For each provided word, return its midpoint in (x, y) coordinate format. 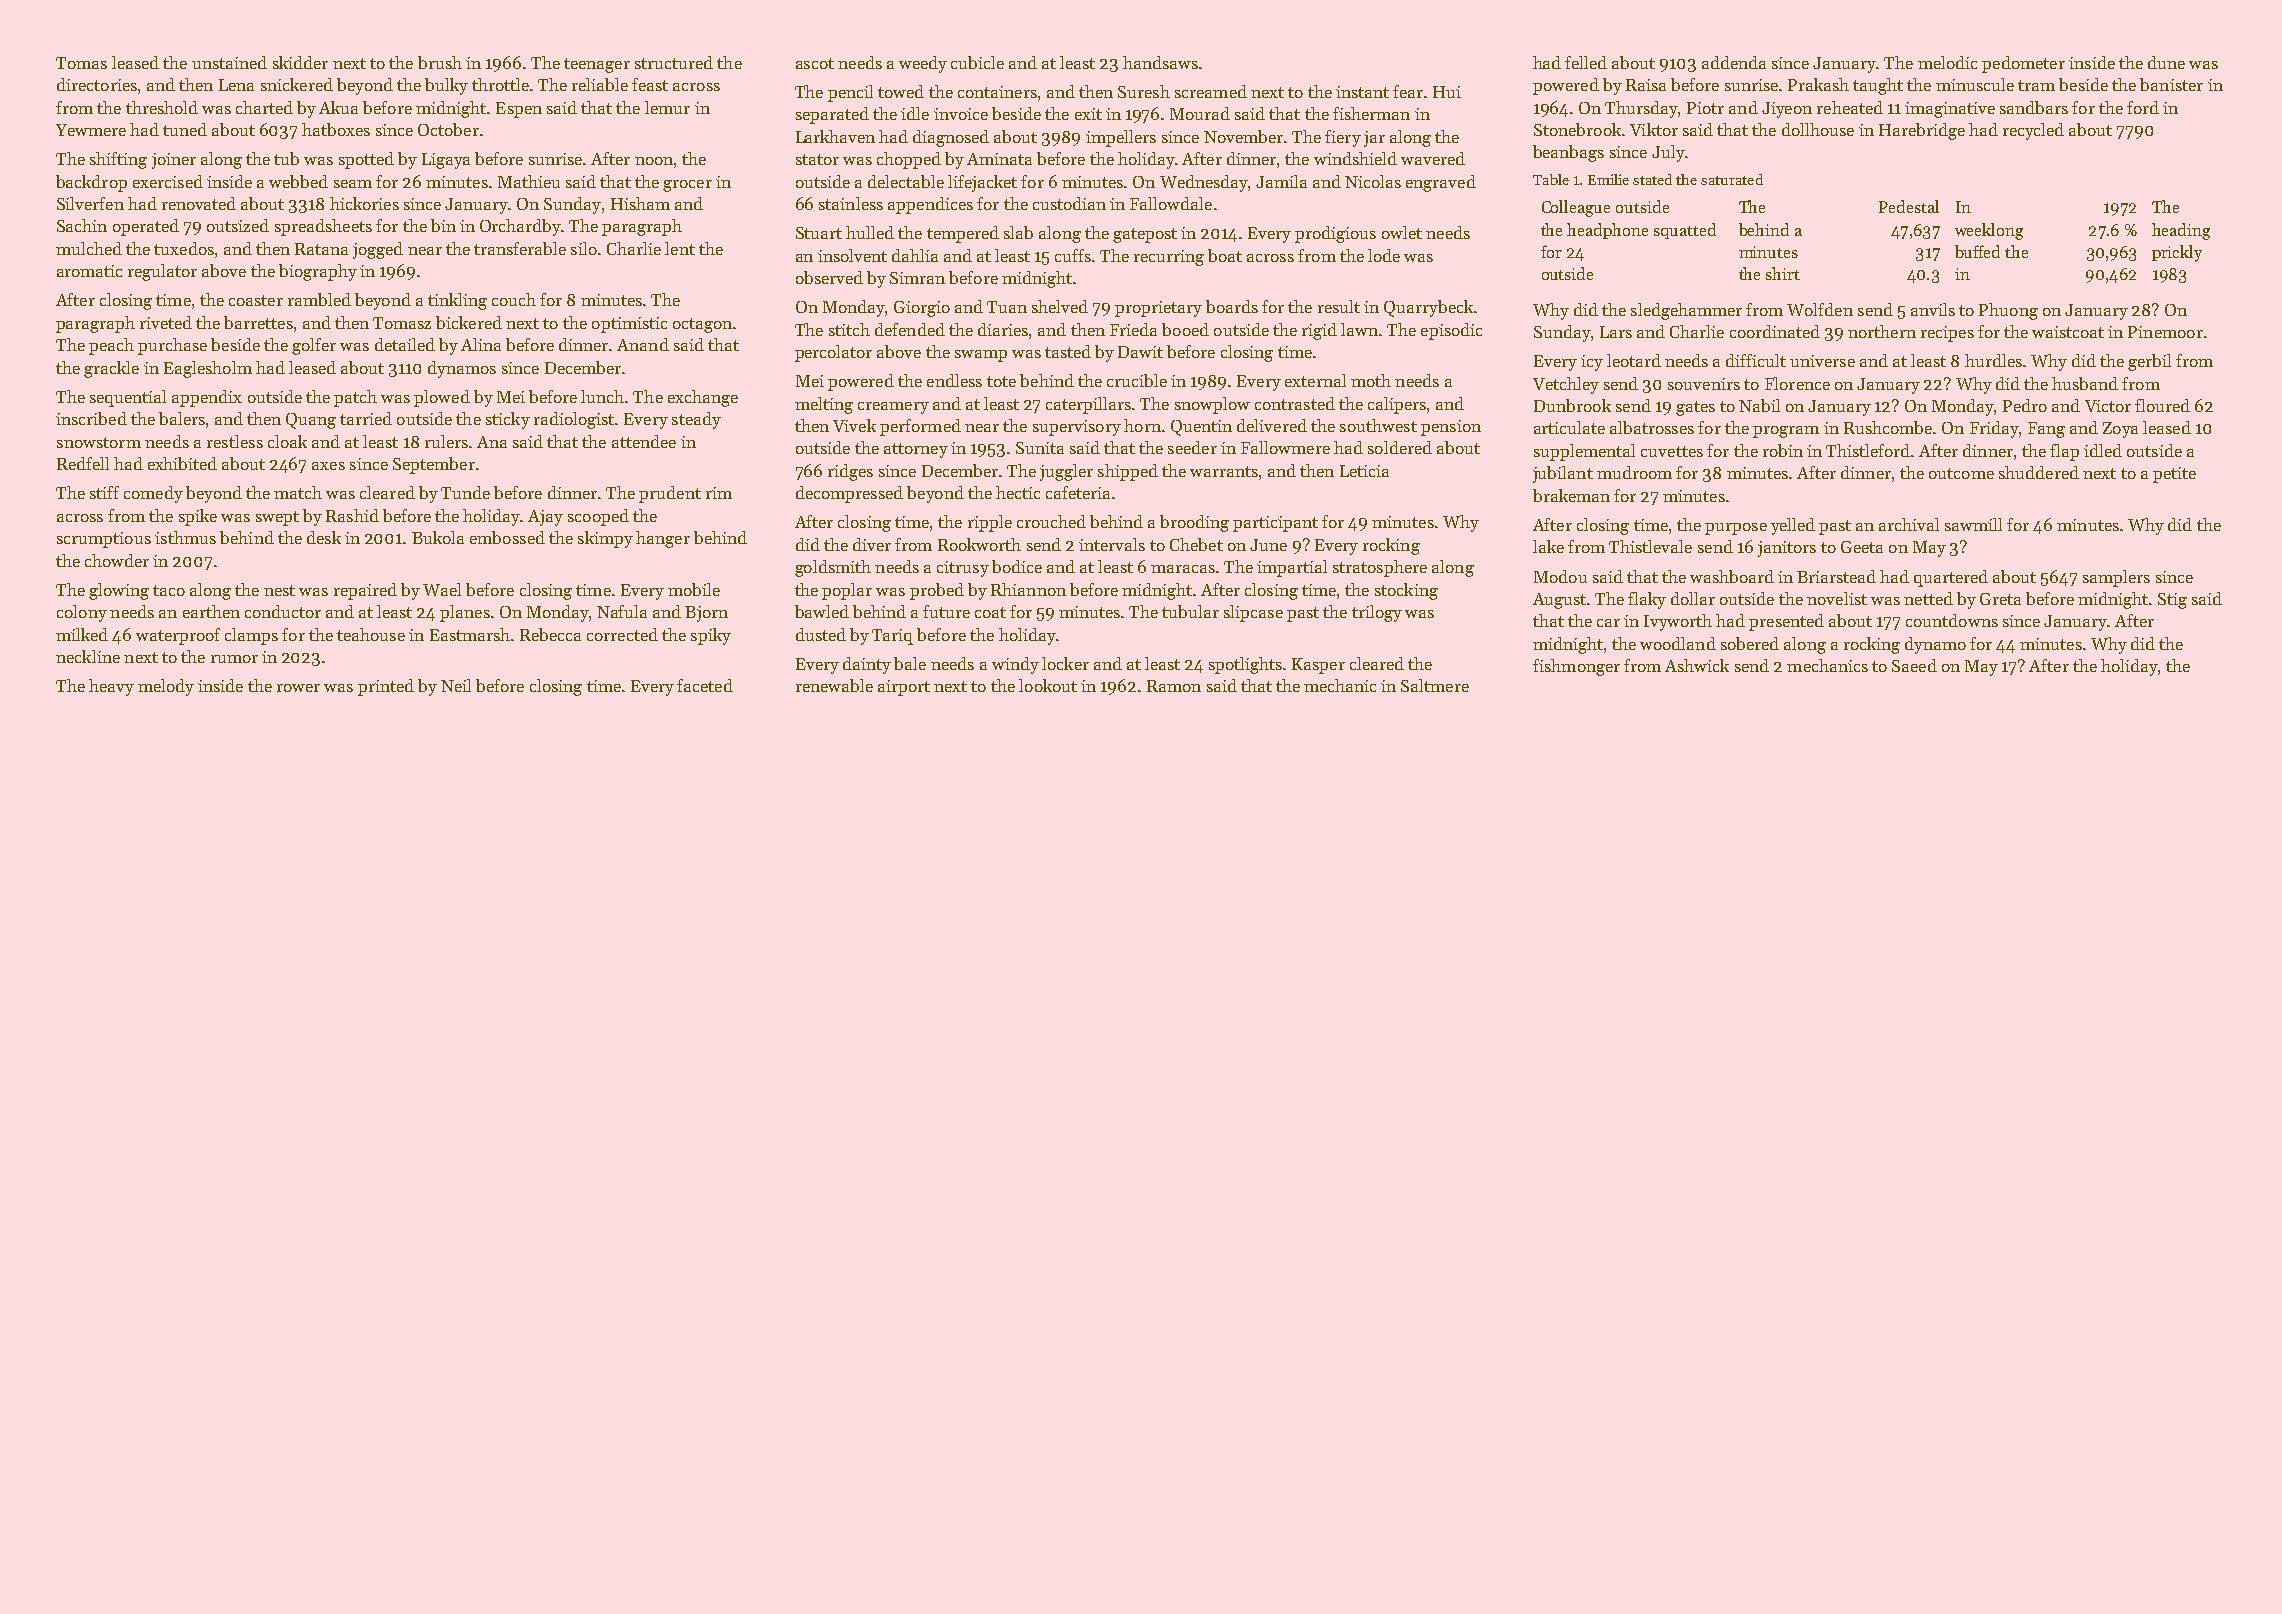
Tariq (892, 637)
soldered (1400, 447)
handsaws (1160, 62)
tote (1001, 381)
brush (440, 62)
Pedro (2025, 405)
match (298, 492)
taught (1878, 86)
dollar (1693, 598)
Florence (1797, 383)
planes (465, 613)
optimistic (629, 325)
